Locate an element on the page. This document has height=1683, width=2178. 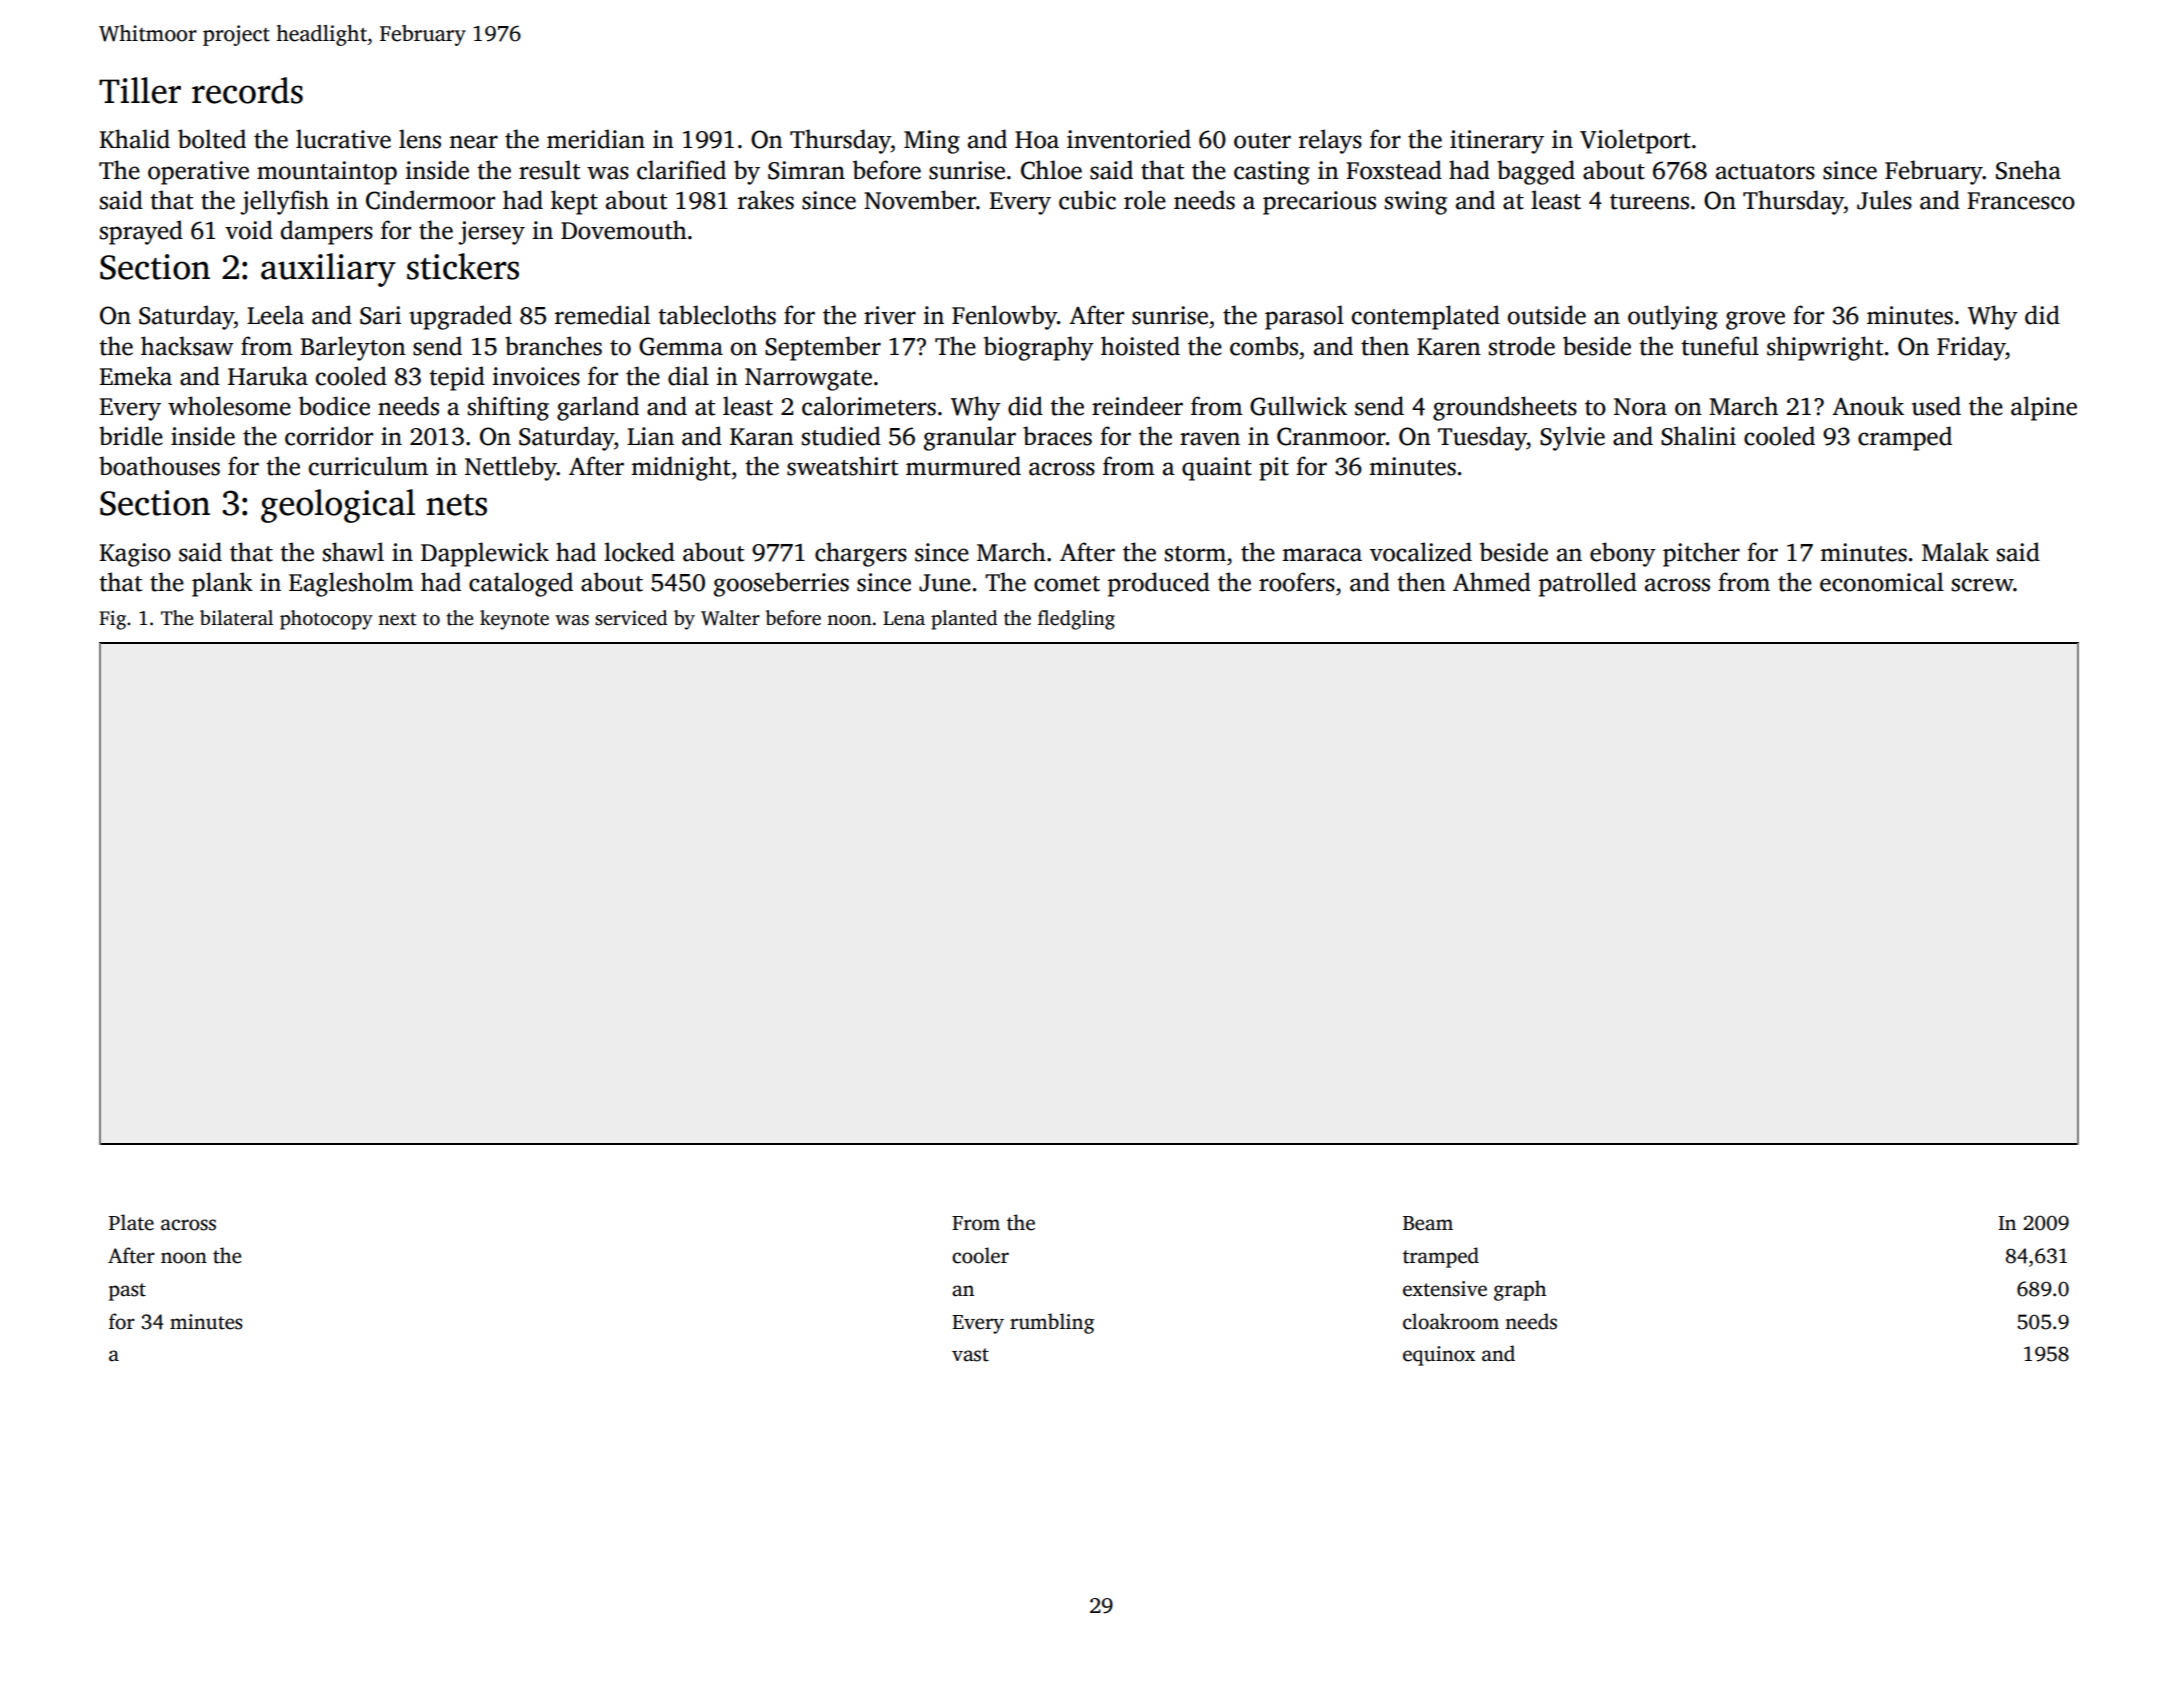
vast is located at coordinates (970, 1355).
